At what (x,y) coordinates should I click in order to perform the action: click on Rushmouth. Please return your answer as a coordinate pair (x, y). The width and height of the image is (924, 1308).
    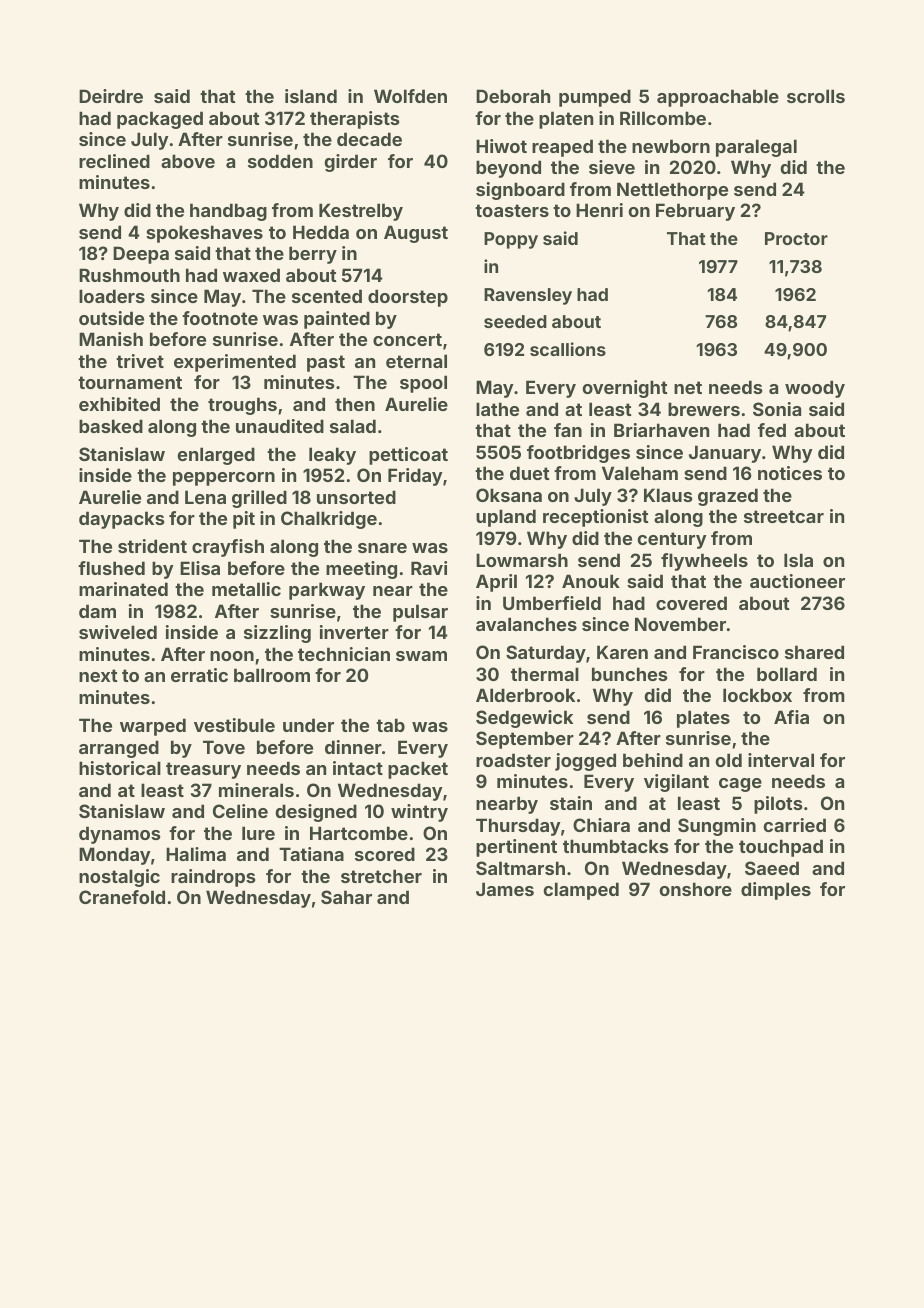
    Looking at the image, I should click on (129, 275).
